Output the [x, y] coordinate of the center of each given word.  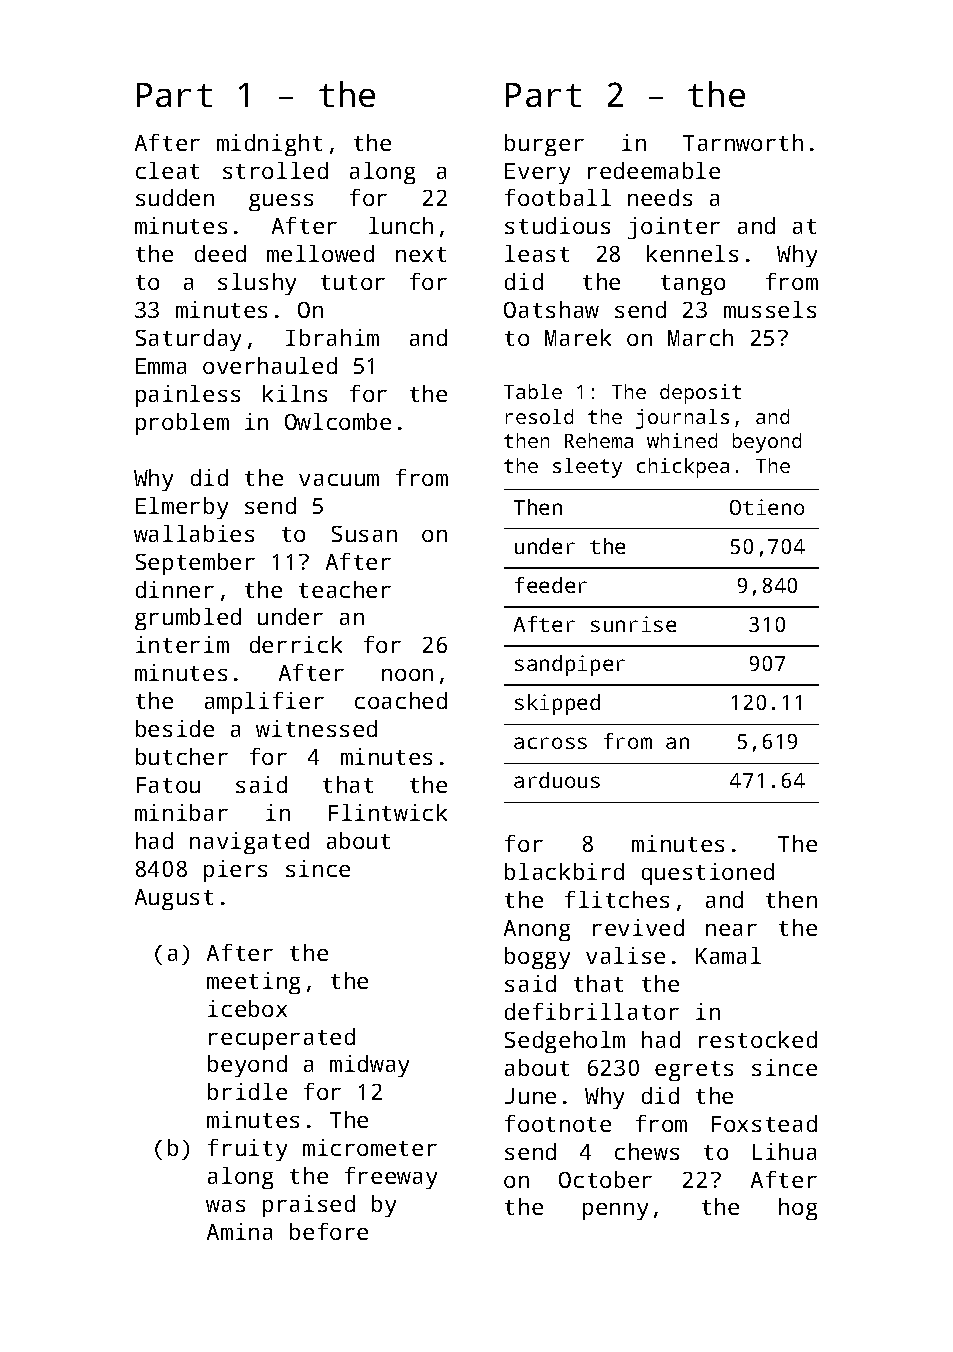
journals [682, 419]
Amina [239, 1231]
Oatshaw [551, 309]
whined [682, 440]
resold [539, 416]
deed [220, 253]
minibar [181, 812]
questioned [708, 874]
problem [182, 424]
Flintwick [388, 812]
